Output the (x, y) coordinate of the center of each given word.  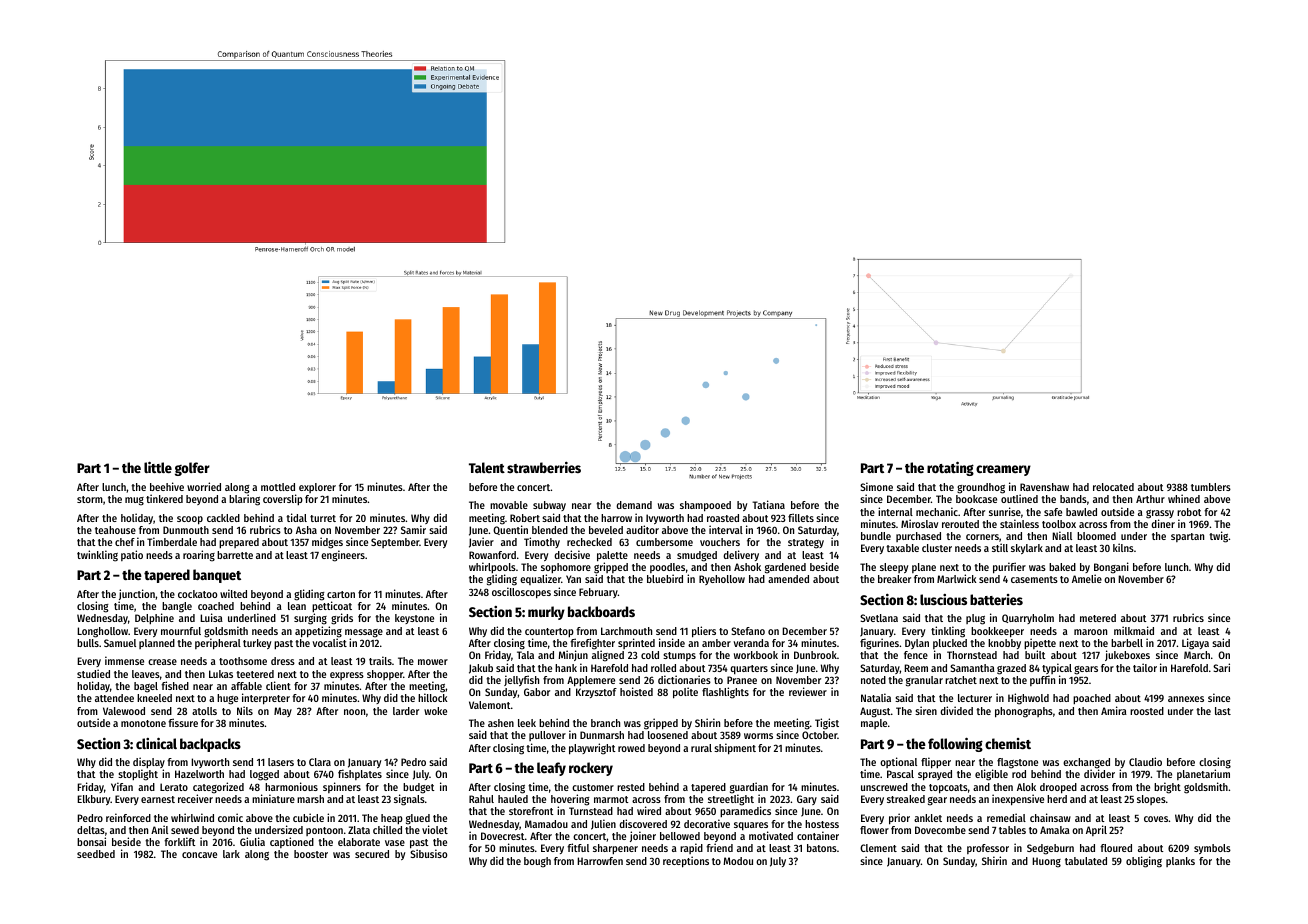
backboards (601, 611)
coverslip (283, 499)
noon (354, 712)
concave (199, 855)
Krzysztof (596, 693)
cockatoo (197, 594)
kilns (1123, 547)
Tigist (827, 724)
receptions (686, 862)
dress (283, 661)
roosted (1147, 711)
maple (874, 724)
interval (726, 529)
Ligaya (1195, 644)
